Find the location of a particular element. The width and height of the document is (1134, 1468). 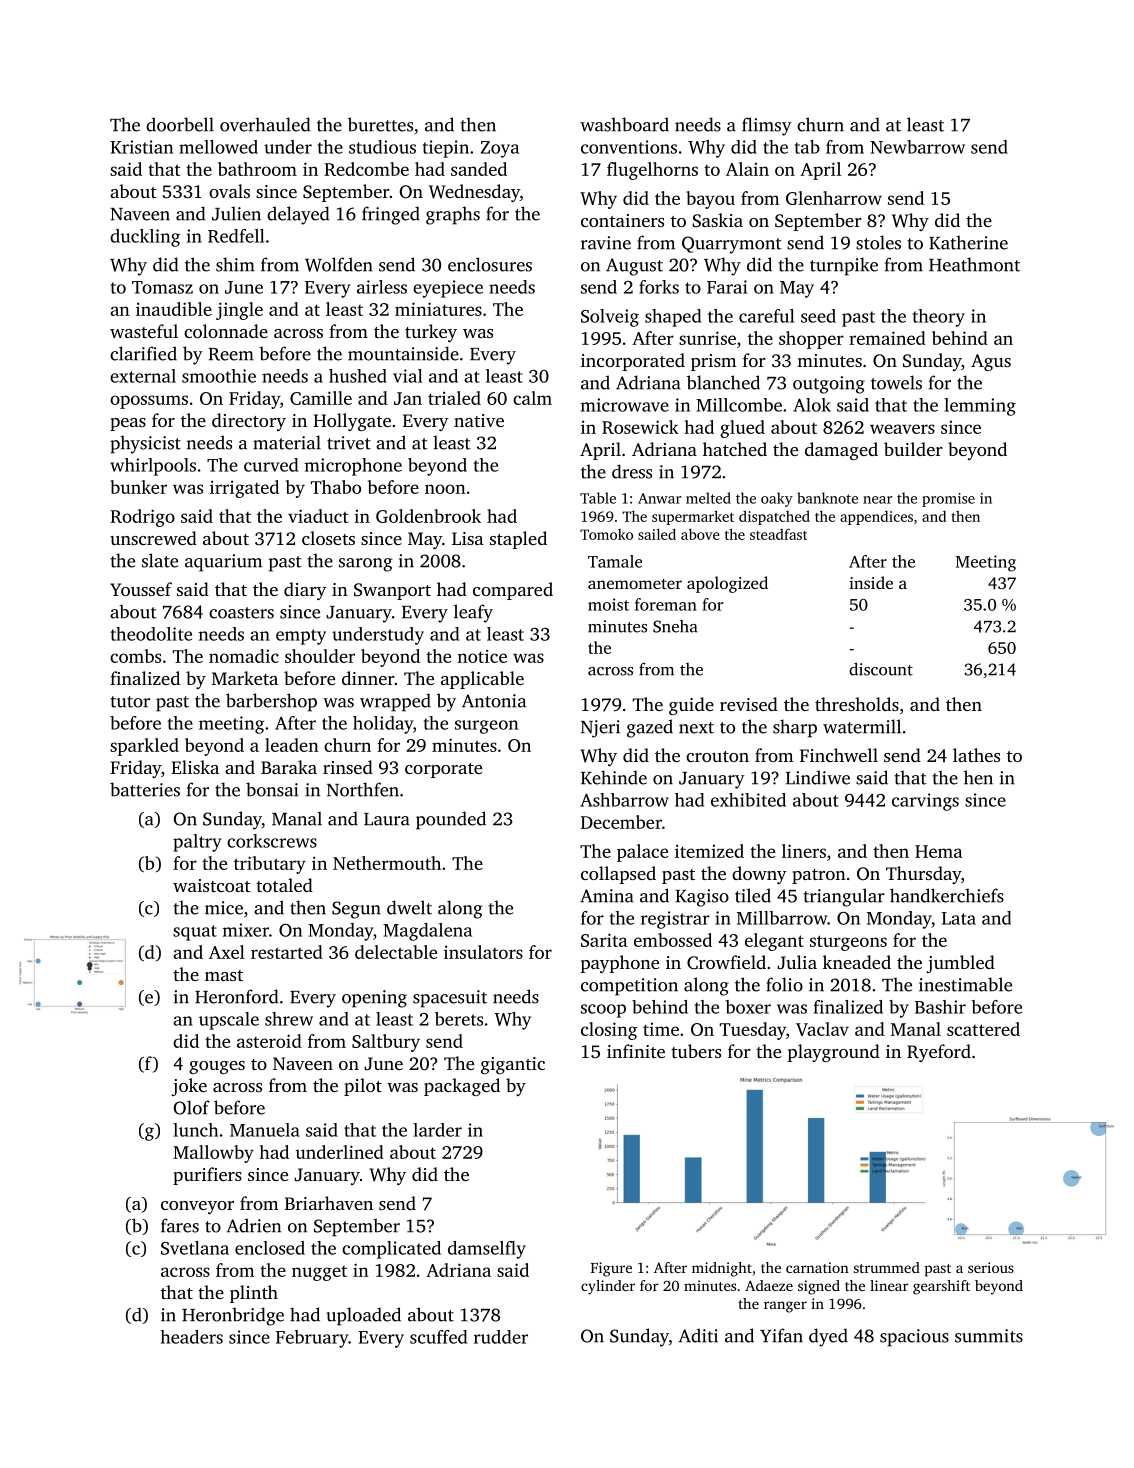

revised is located at coordinates (749, 704).
